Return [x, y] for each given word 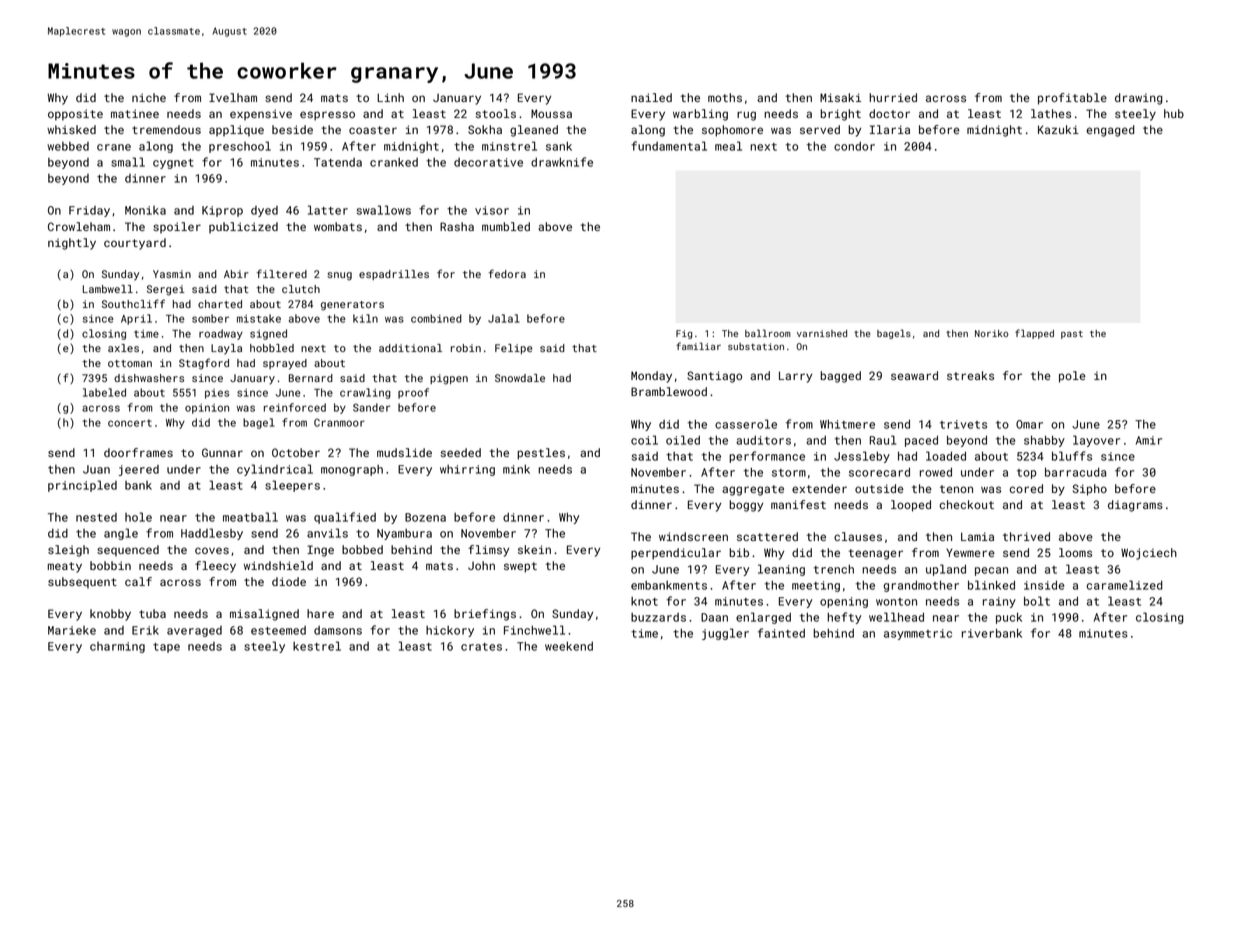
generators [352, 306]
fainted [781, 633]
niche [149, 97]
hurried [893, 97]
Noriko [992, 333]
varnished [822, 333]
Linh [390, 97]
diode [289, 581]
